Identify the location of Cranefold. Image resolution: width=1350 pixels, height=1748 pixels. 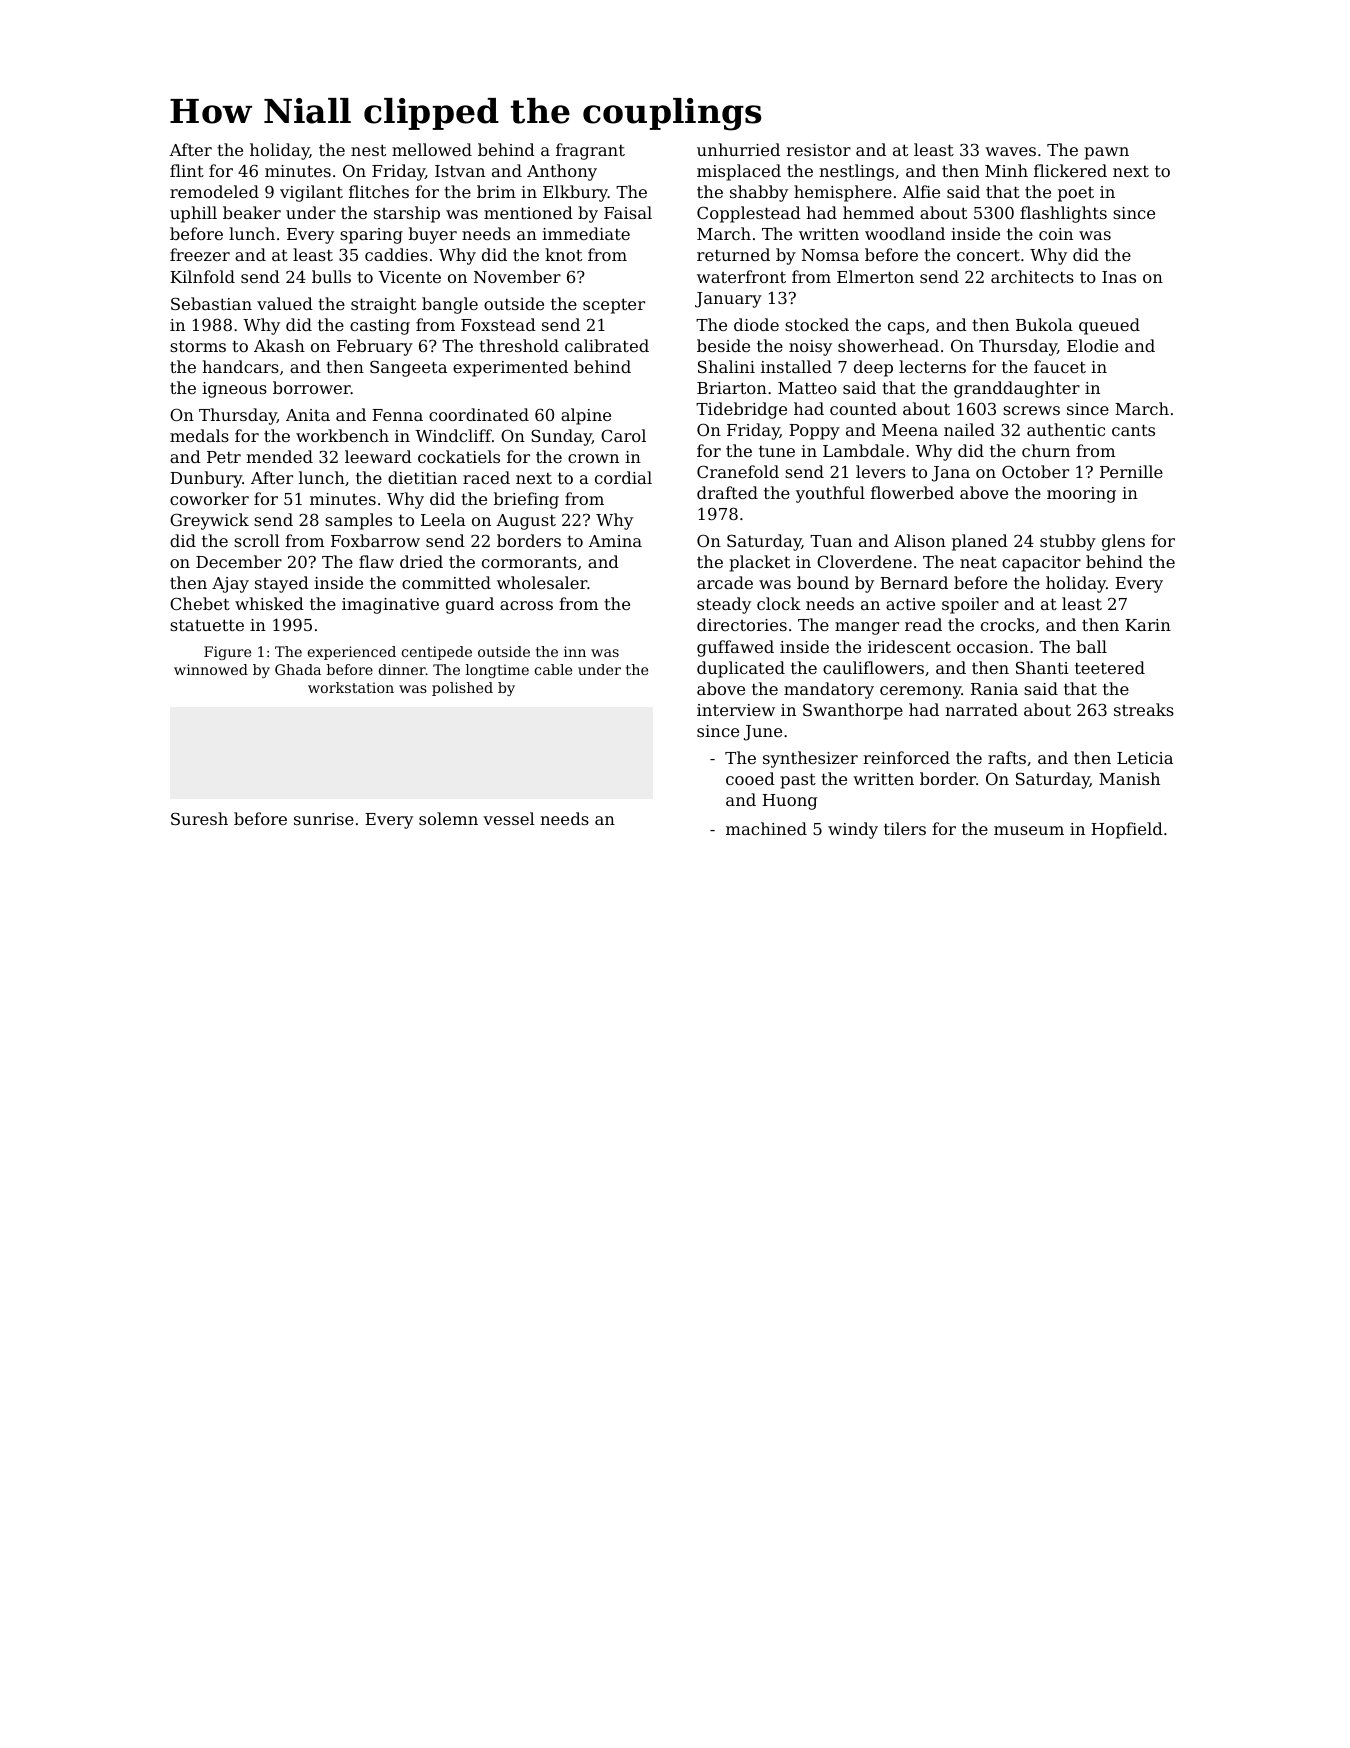
(738, 471).
